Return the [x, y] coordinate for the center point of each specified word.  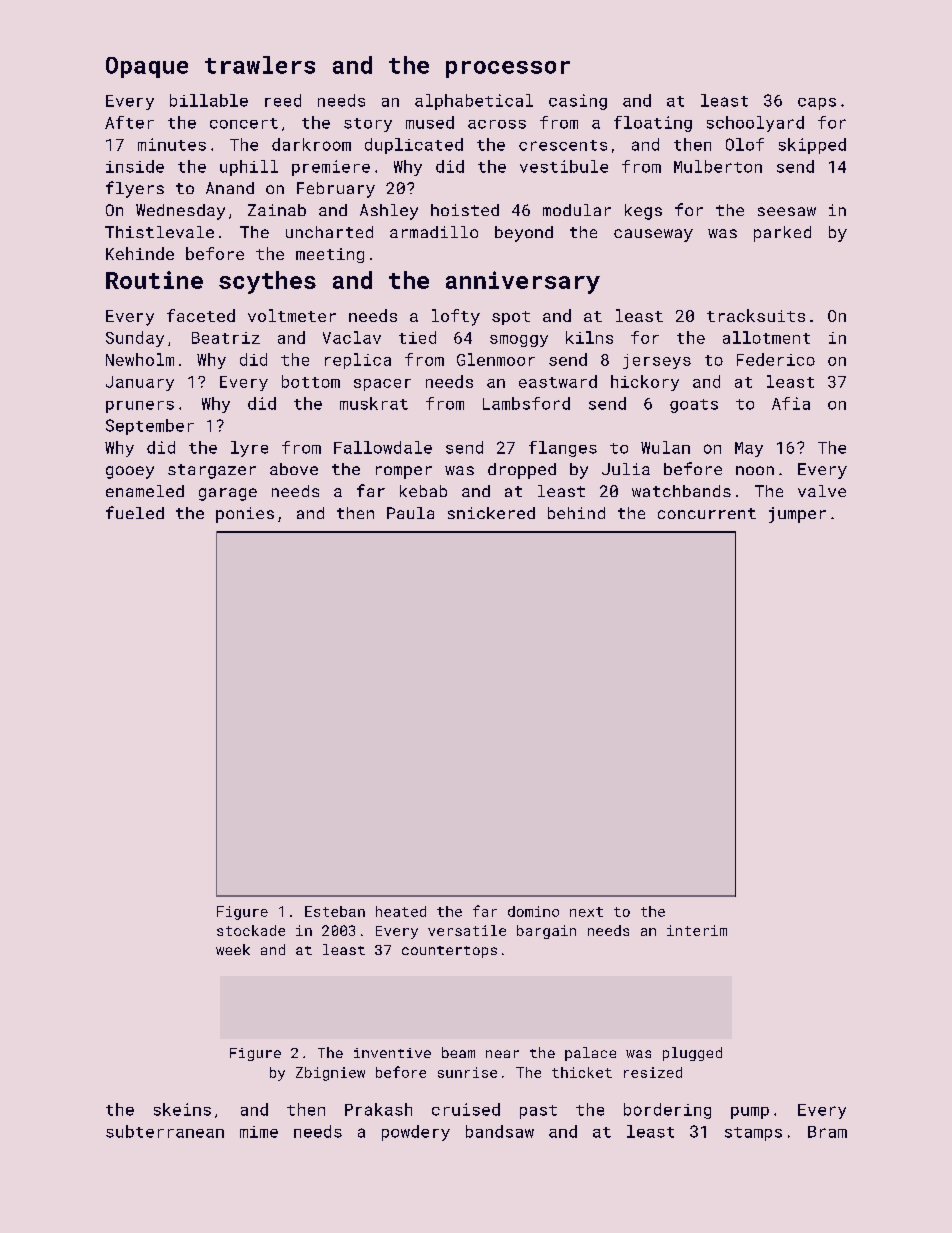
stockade [251, 930]
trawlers [260, 65]
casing [578, 102]
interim [697, 930]
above [294, 469]
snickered [491, 513]
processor [508, 69]
